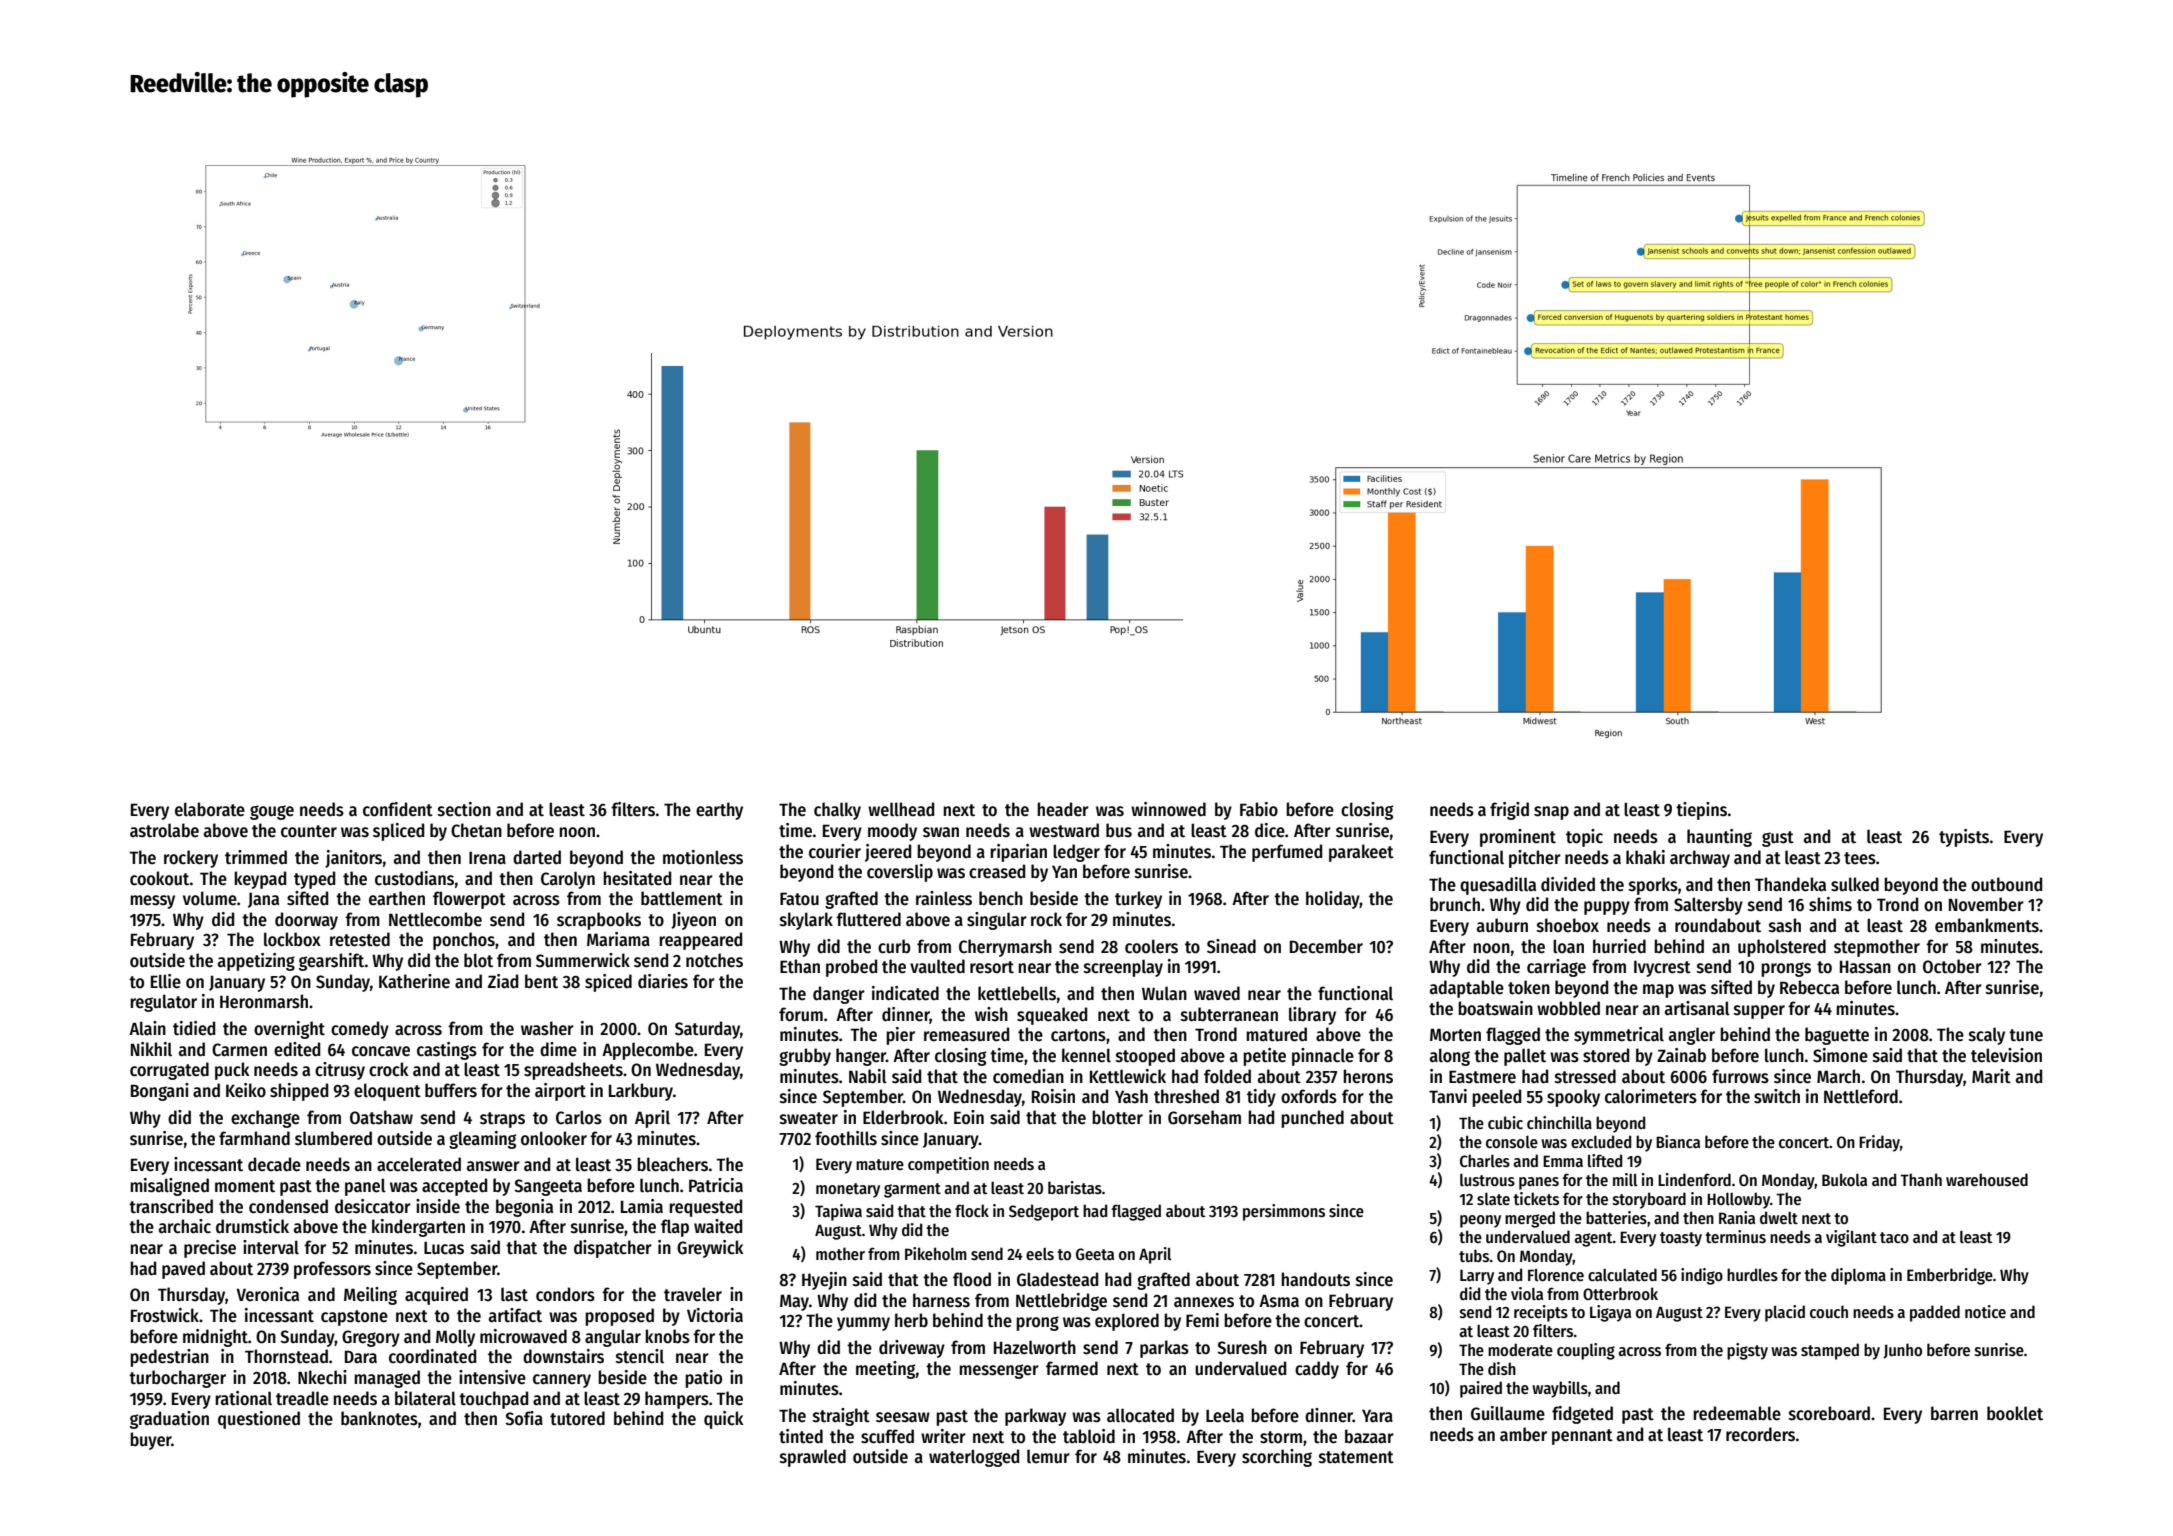  I want to click on dispatcher, so click(613, 1249).
